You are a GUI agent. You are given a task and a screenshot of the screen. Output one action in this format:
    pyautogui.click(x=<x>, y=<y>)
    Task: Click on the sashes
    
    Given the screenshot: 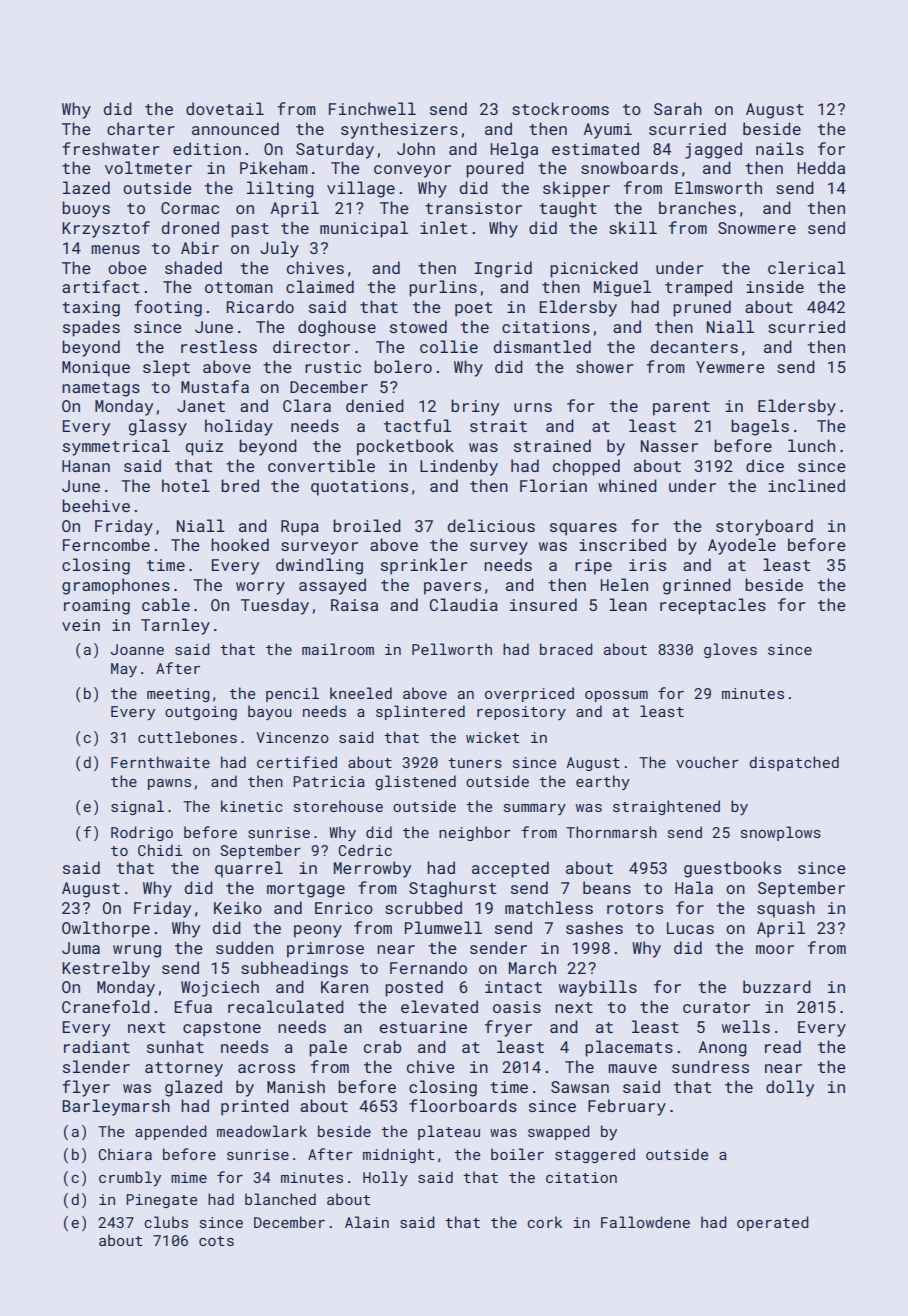 What is the action you would take?
    pyautogui.click(x=594, y=927)
